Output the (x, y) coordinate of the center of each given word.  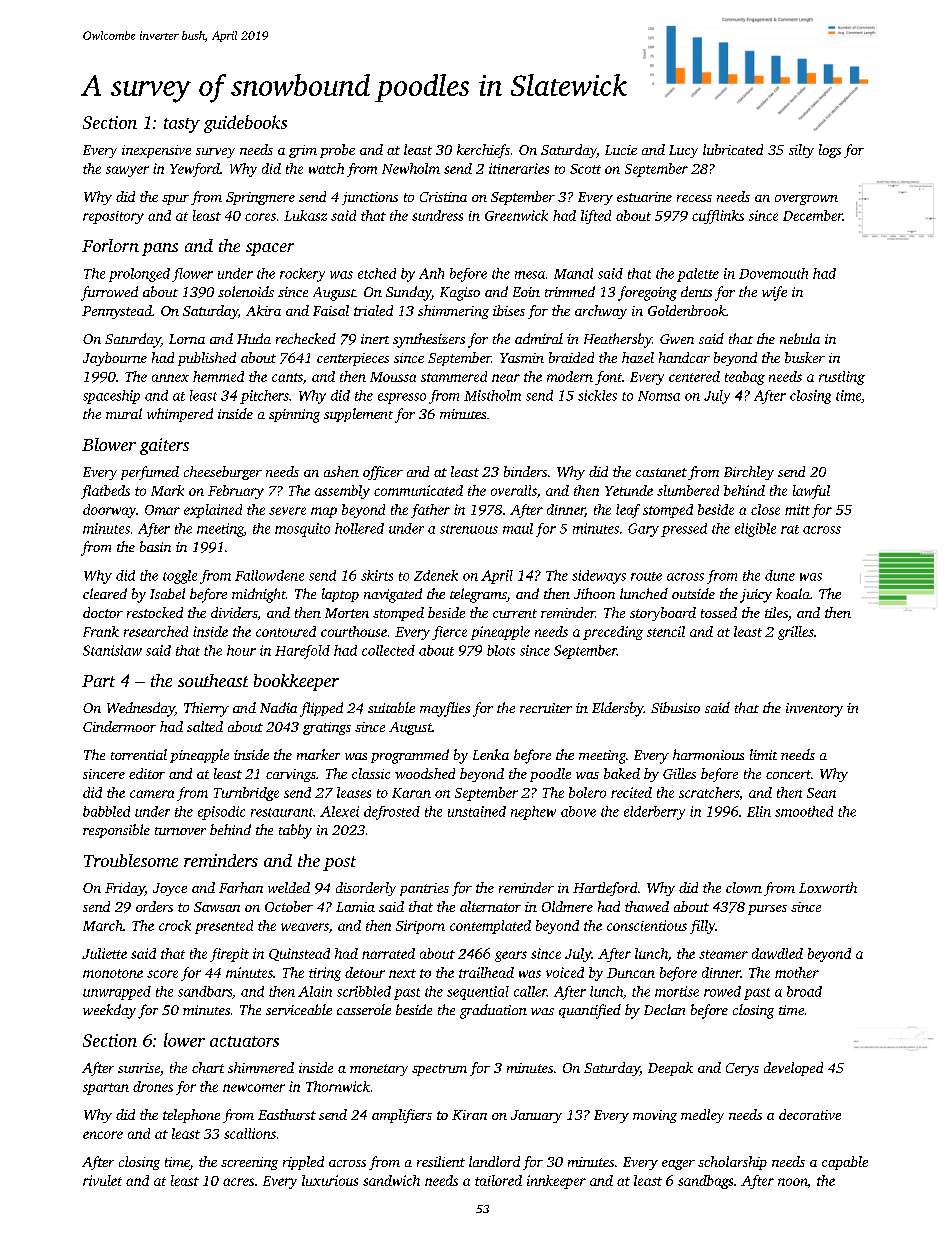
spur (175, 200)
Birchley (749, 473)
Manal (573, 273)
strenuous (469, 529)
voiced (565, 972)
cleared (105, 593)
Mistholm (492, 395)
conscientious (647, 925)
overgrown (806, 200)
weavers (305, 927)
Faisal (331, 310)
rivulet (102, 1180)
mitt (797, 509)
